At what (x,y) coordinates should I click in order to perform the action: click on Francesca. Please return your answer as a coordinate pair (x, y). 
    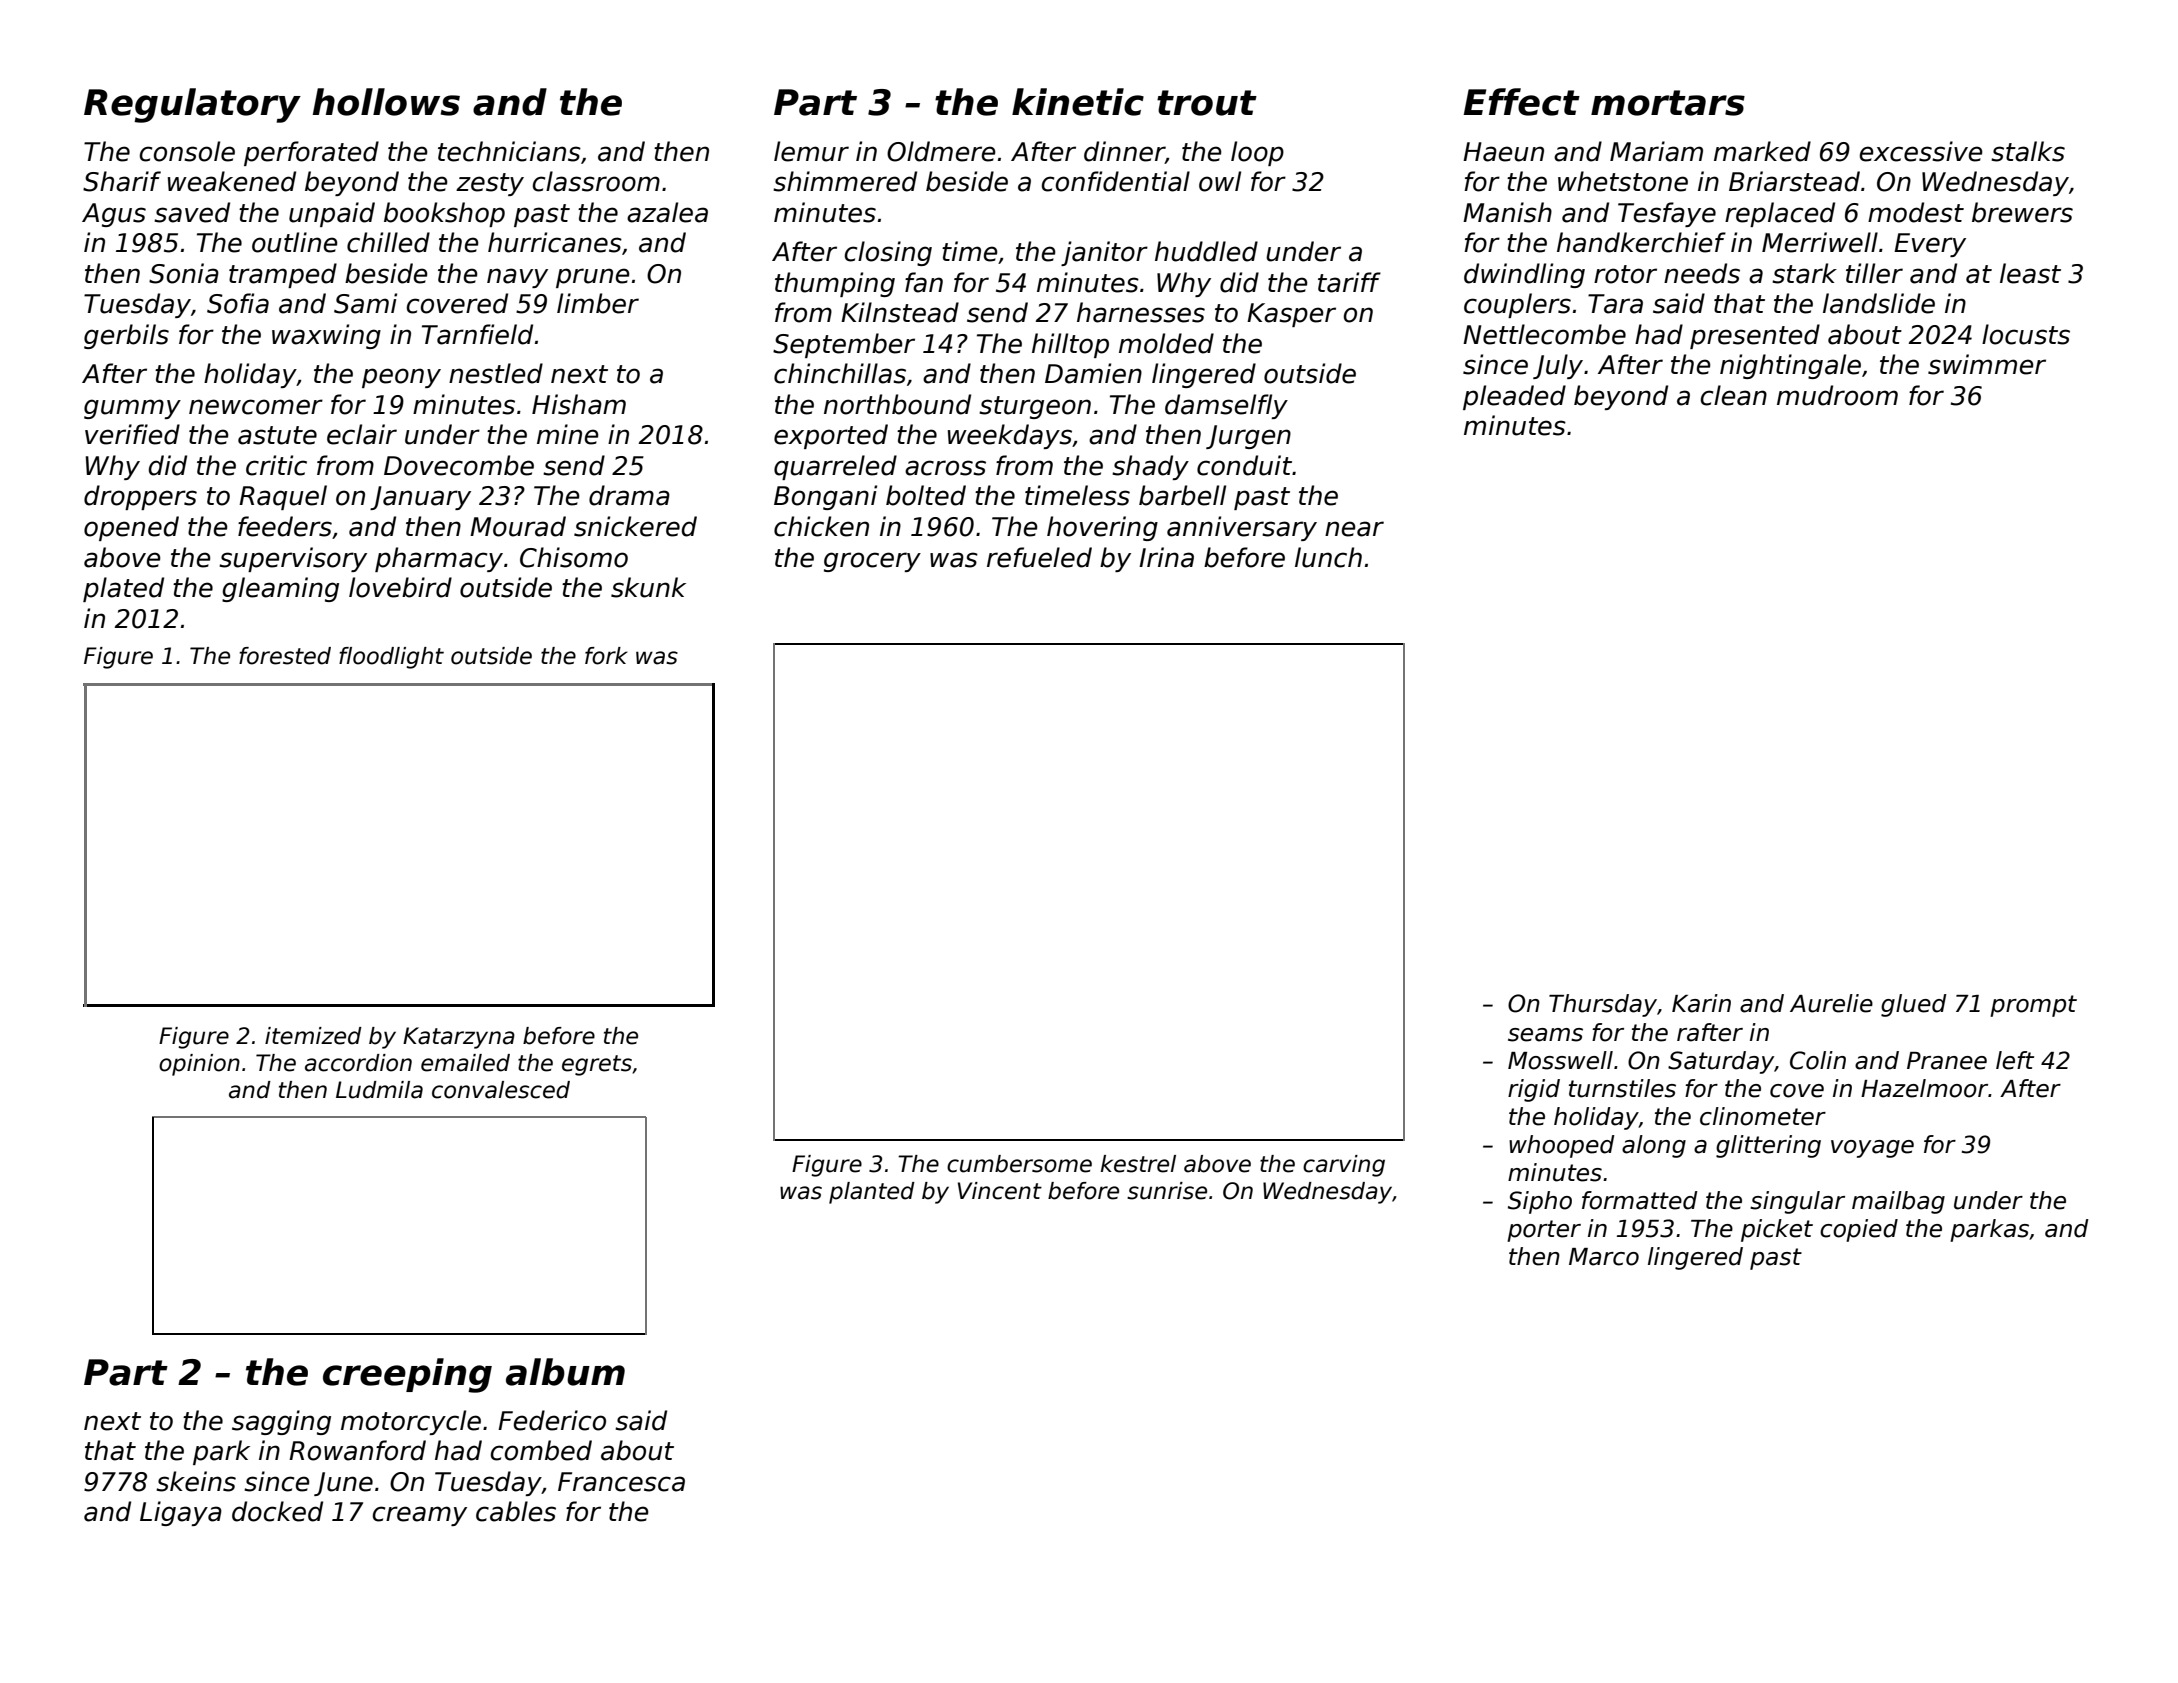
    Looking at the image, I should click on (621, 1482).
